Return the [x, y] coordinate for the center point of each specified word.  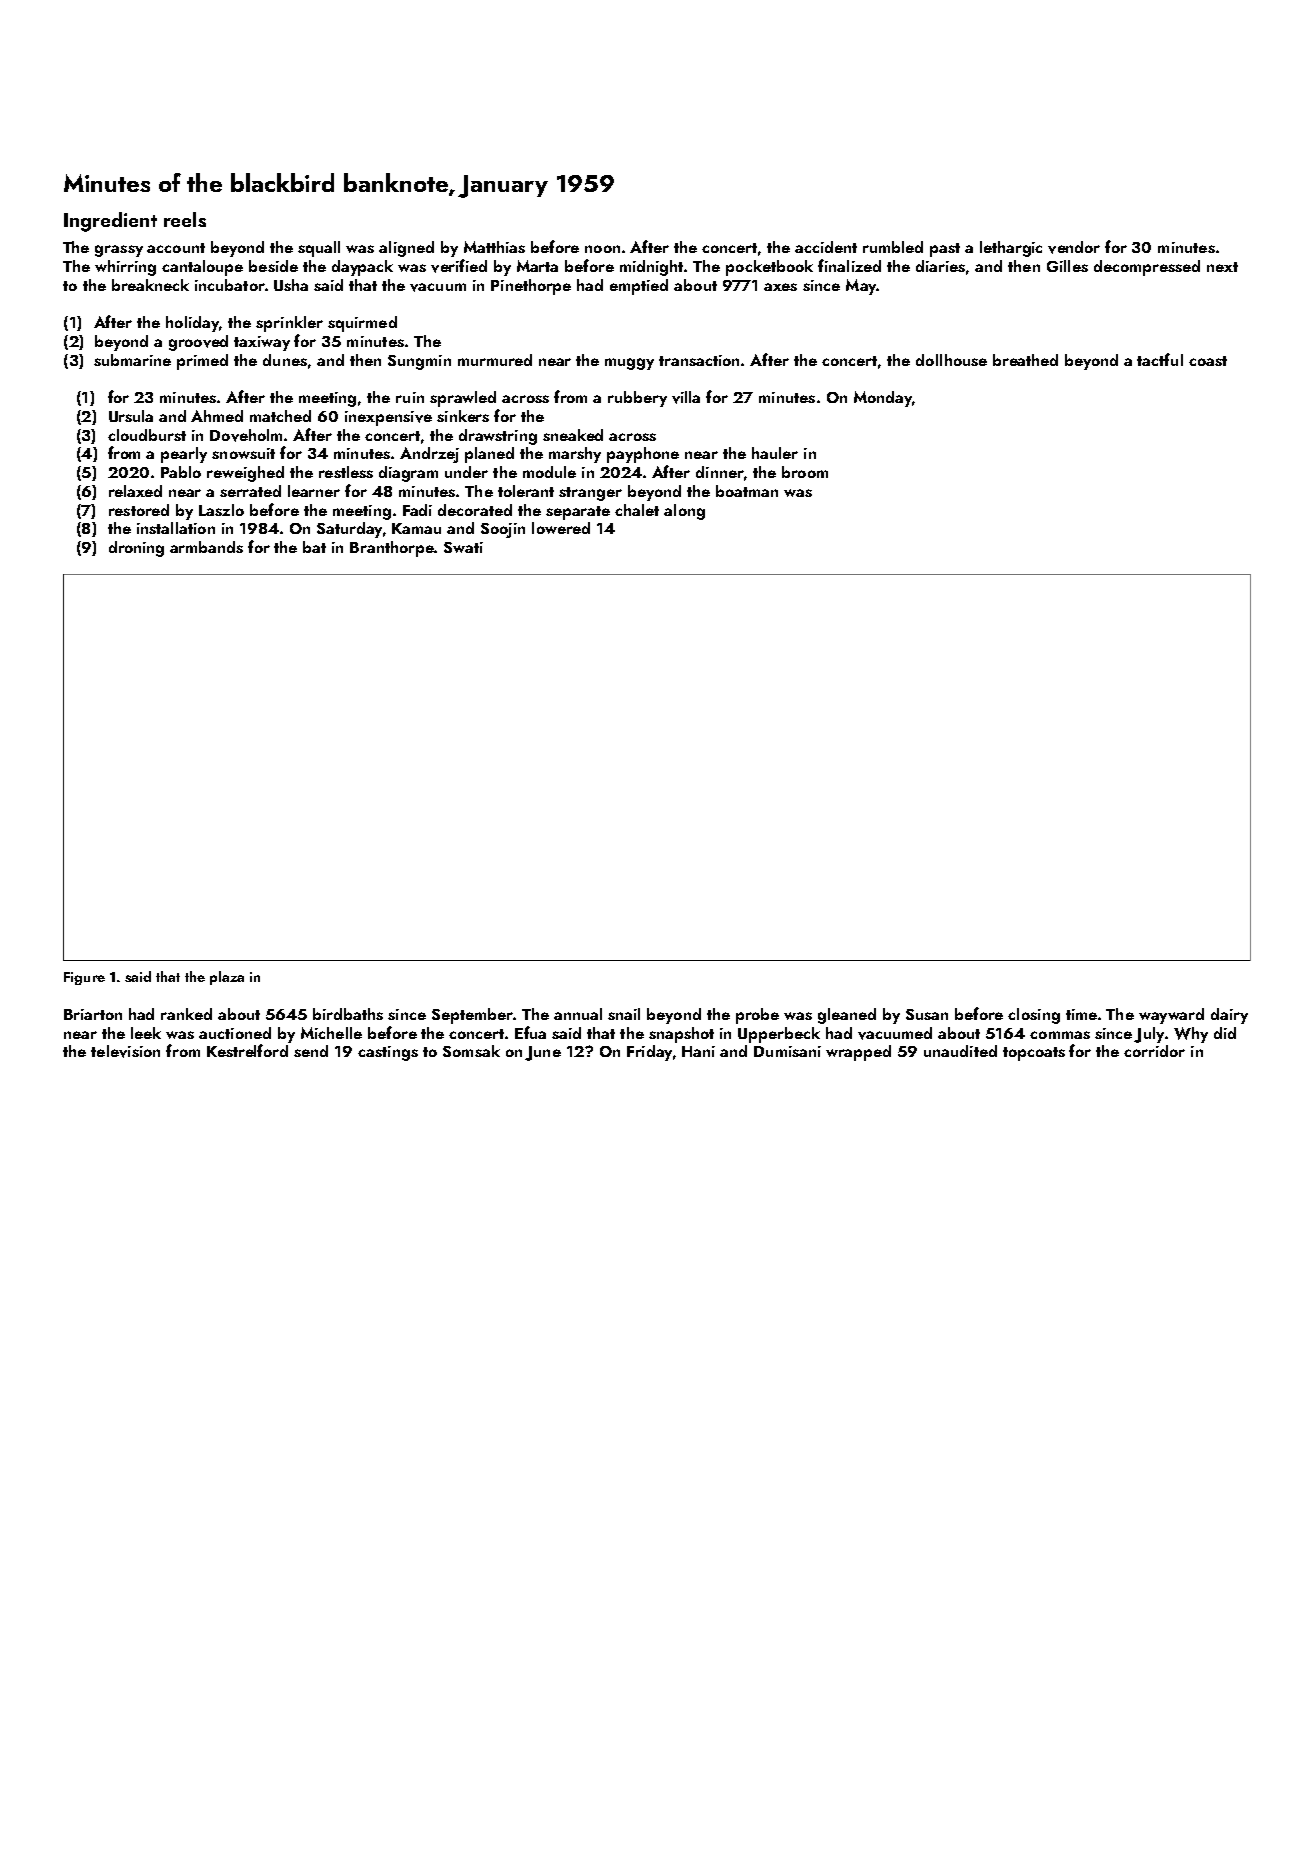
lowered [561, 528]
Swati [463, 547]
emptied [639, 287]
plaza [227, 978]
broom [805, 472]
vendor [1074, 247]
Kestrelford [247, 1050]
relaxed [135, 491]
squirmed [362, 324]
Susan [927, 1014]
